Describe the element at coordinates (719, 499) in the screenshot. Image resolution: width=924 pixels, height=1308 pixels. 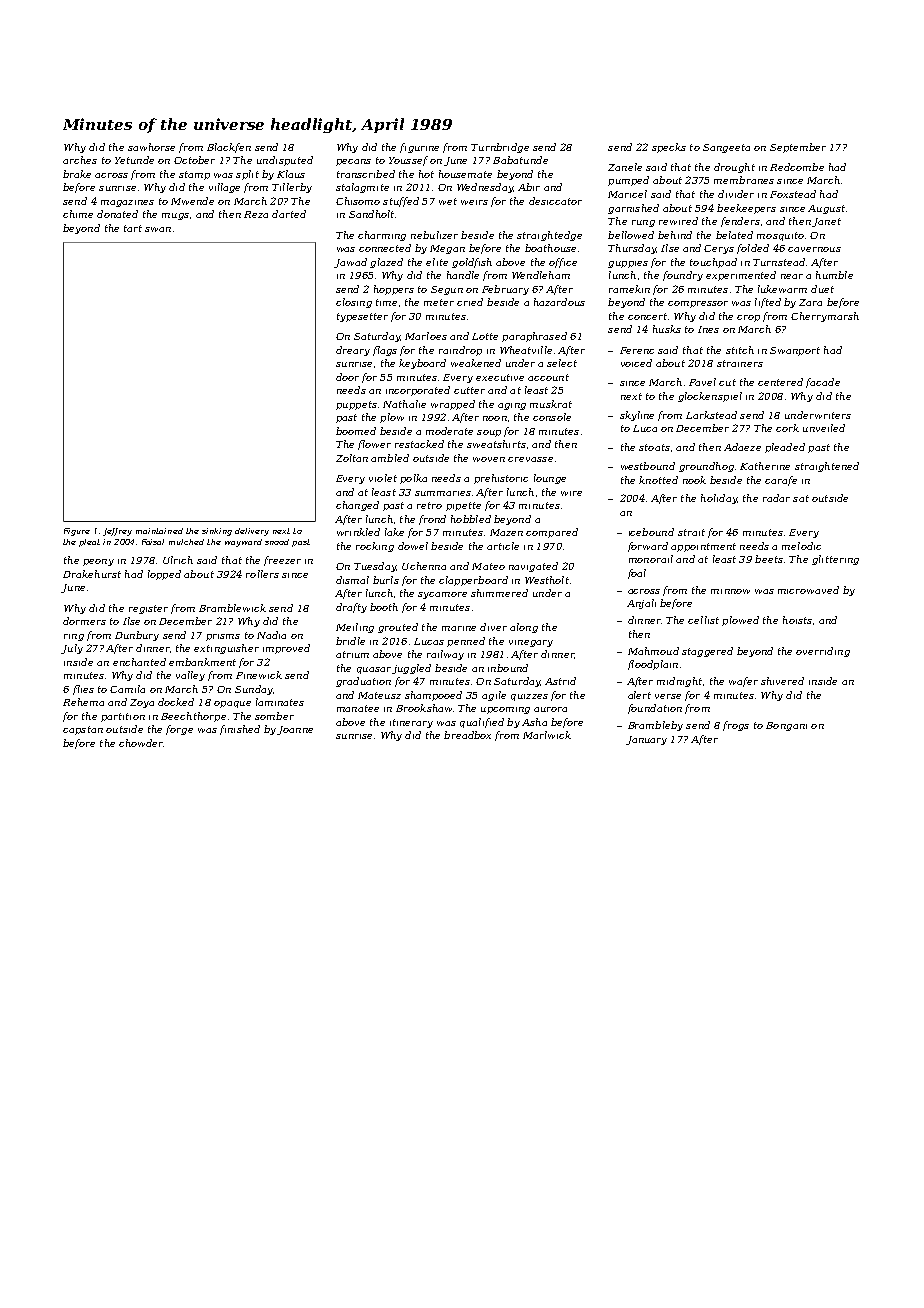
I see `holiday` at that location.
